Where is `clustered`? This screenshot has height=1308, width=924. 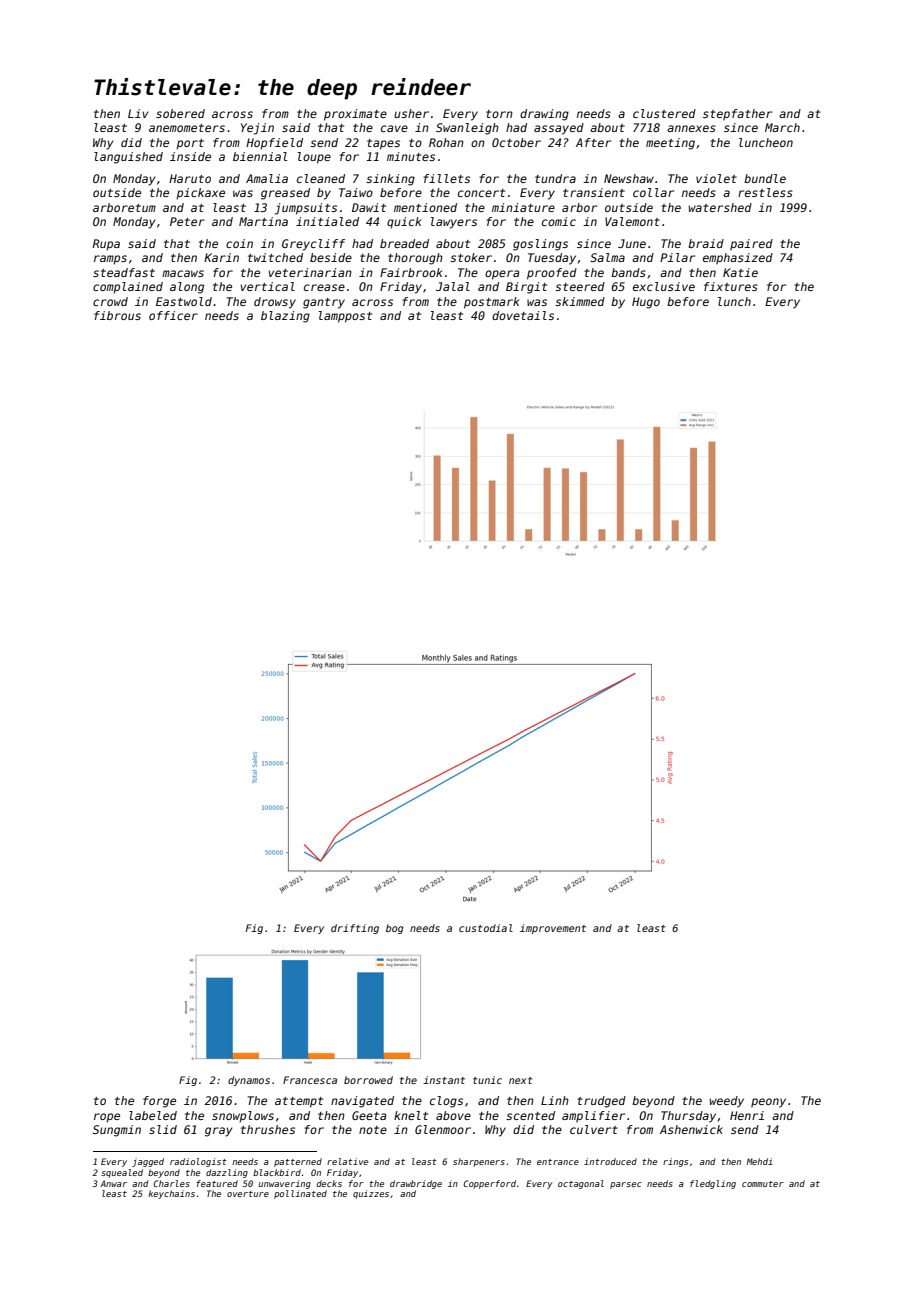
clustered is located at coordinates (664, 113).
